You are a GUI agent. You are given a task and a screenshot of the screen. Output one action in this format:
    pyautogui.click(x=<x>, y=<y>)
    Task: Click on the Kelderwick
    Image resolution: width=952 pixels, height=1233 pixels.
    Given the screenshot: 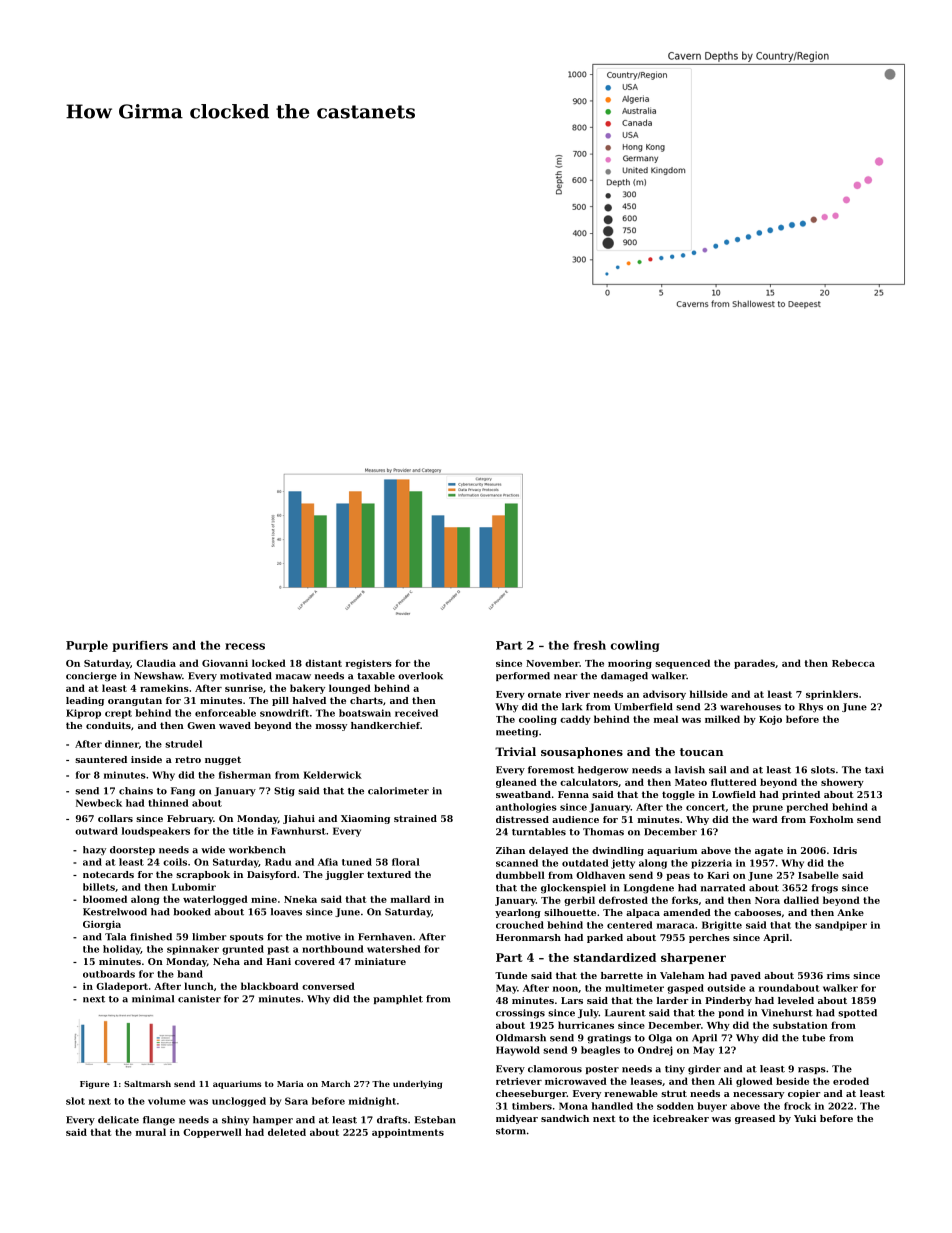 What is the action you would take?
    pyautogui.click(x=332, y=775)
